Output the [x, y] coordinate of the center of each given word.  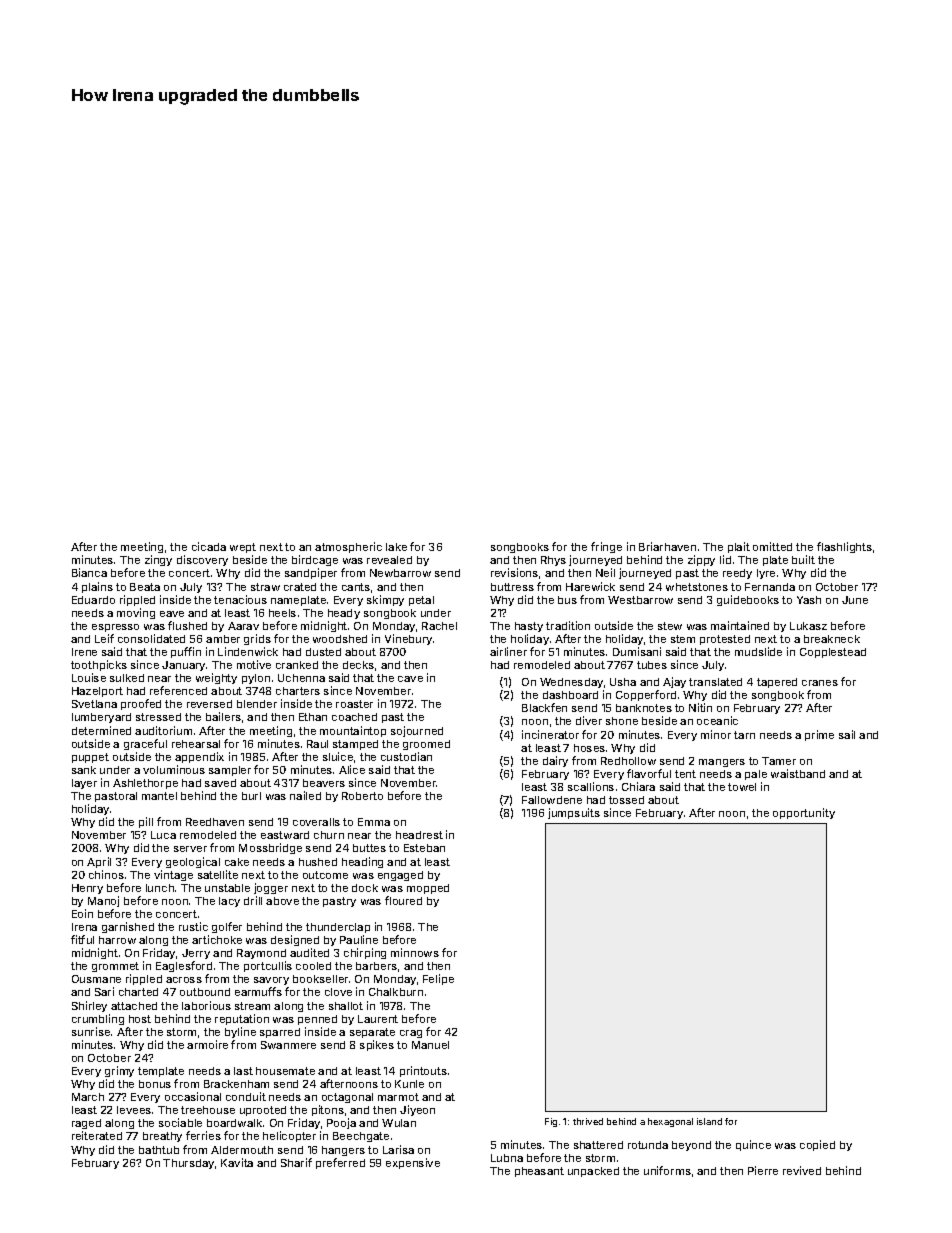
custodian [406, 756]
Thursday [188, 1164]
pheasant [539, 1172]
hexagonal [670, 1122]
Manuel [430, 1045]
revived [802, 1170]
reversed [209, 704]
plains [97, 587]
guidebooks [748, 600]
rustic [193, 926]
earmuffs [258, 991]
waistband [798, 773]
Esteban [424, 848]
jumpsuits [574, 813]
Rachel [439, 626]
